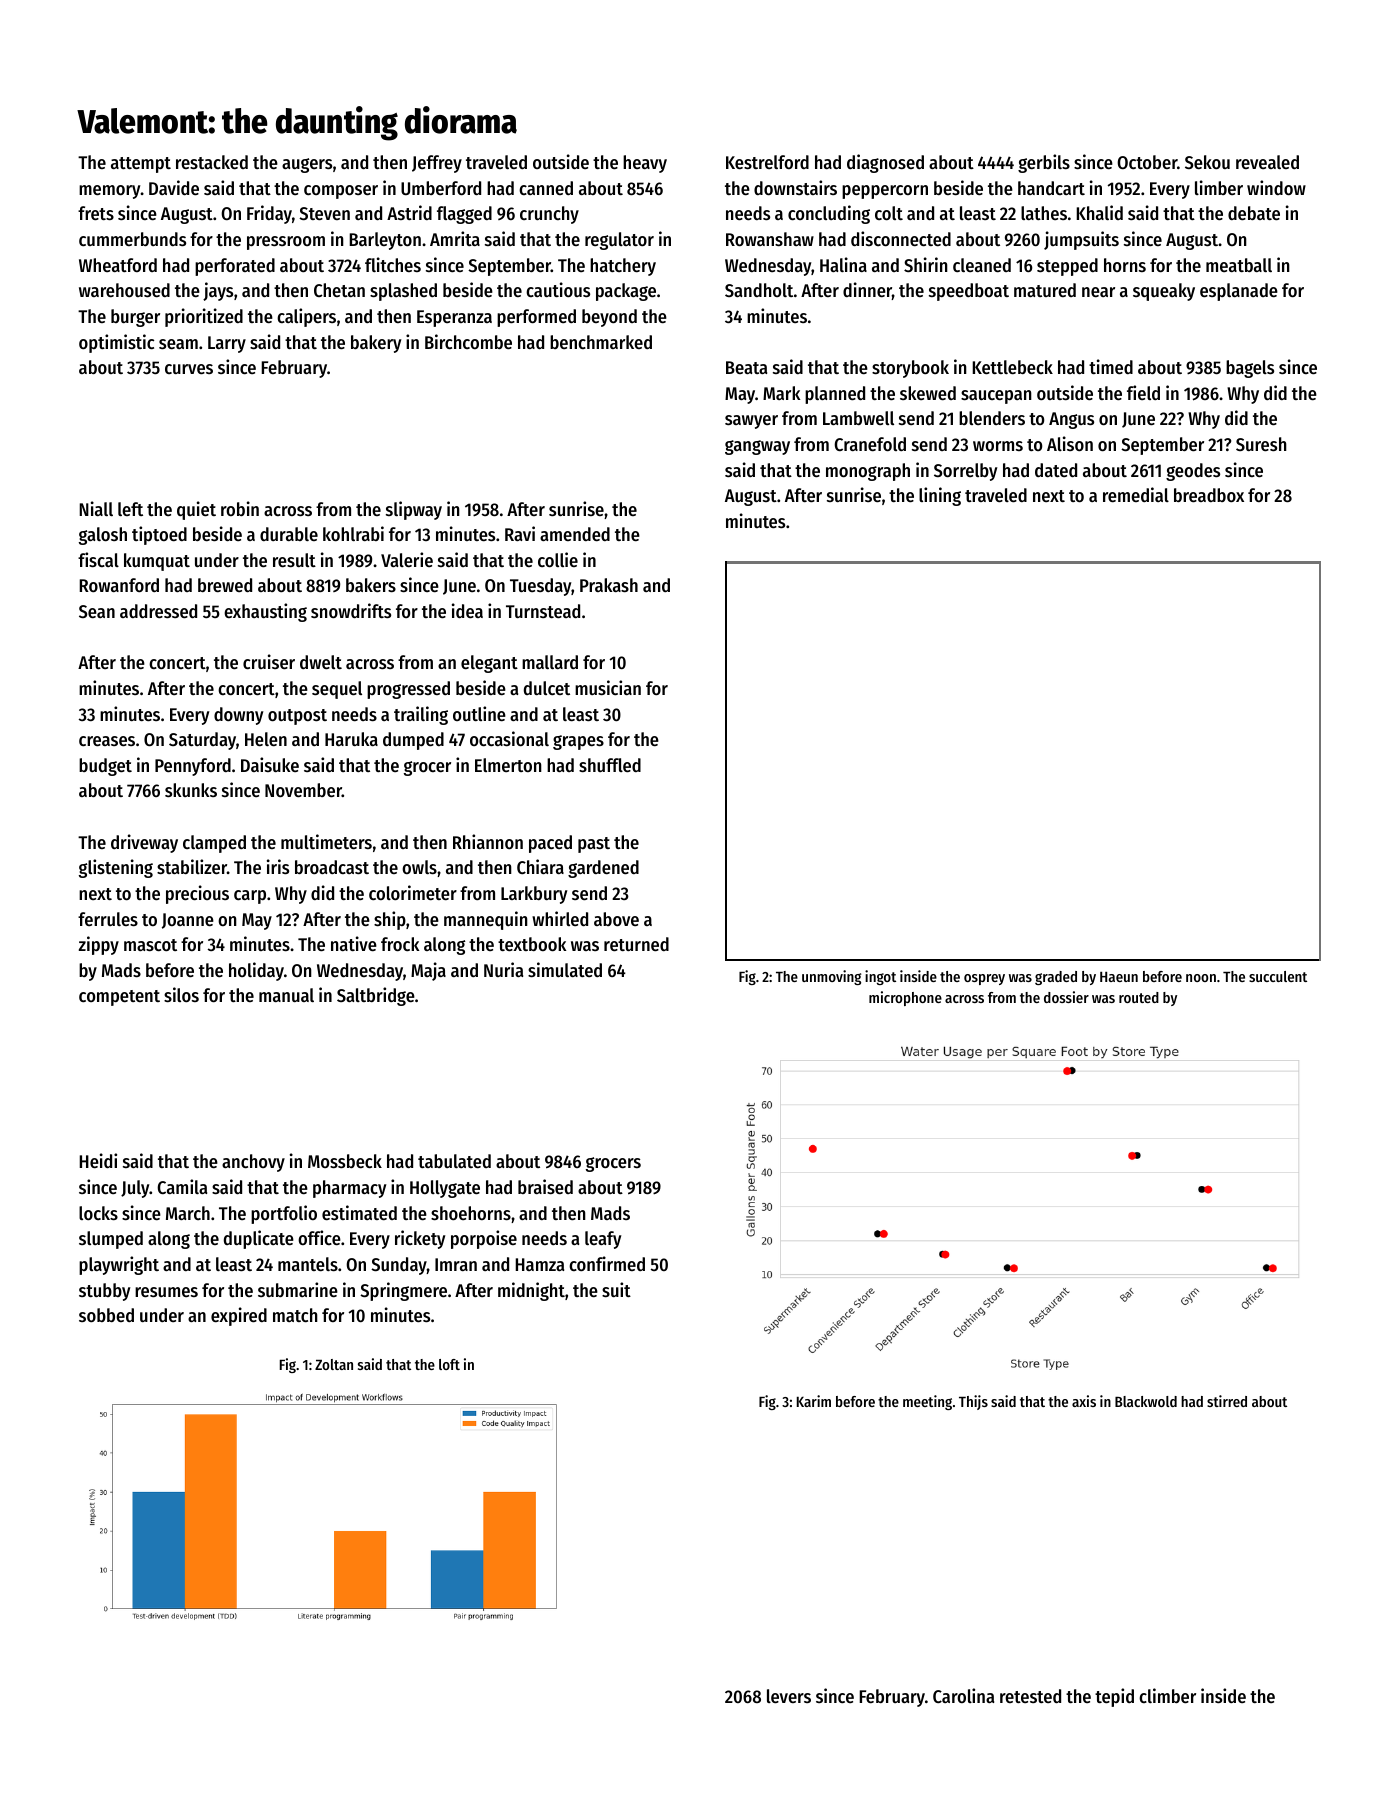 The width and height of the page is (1400, 1812). Describe the element at coordinates (789, 1696) in the page. I see `levers` at that location.
